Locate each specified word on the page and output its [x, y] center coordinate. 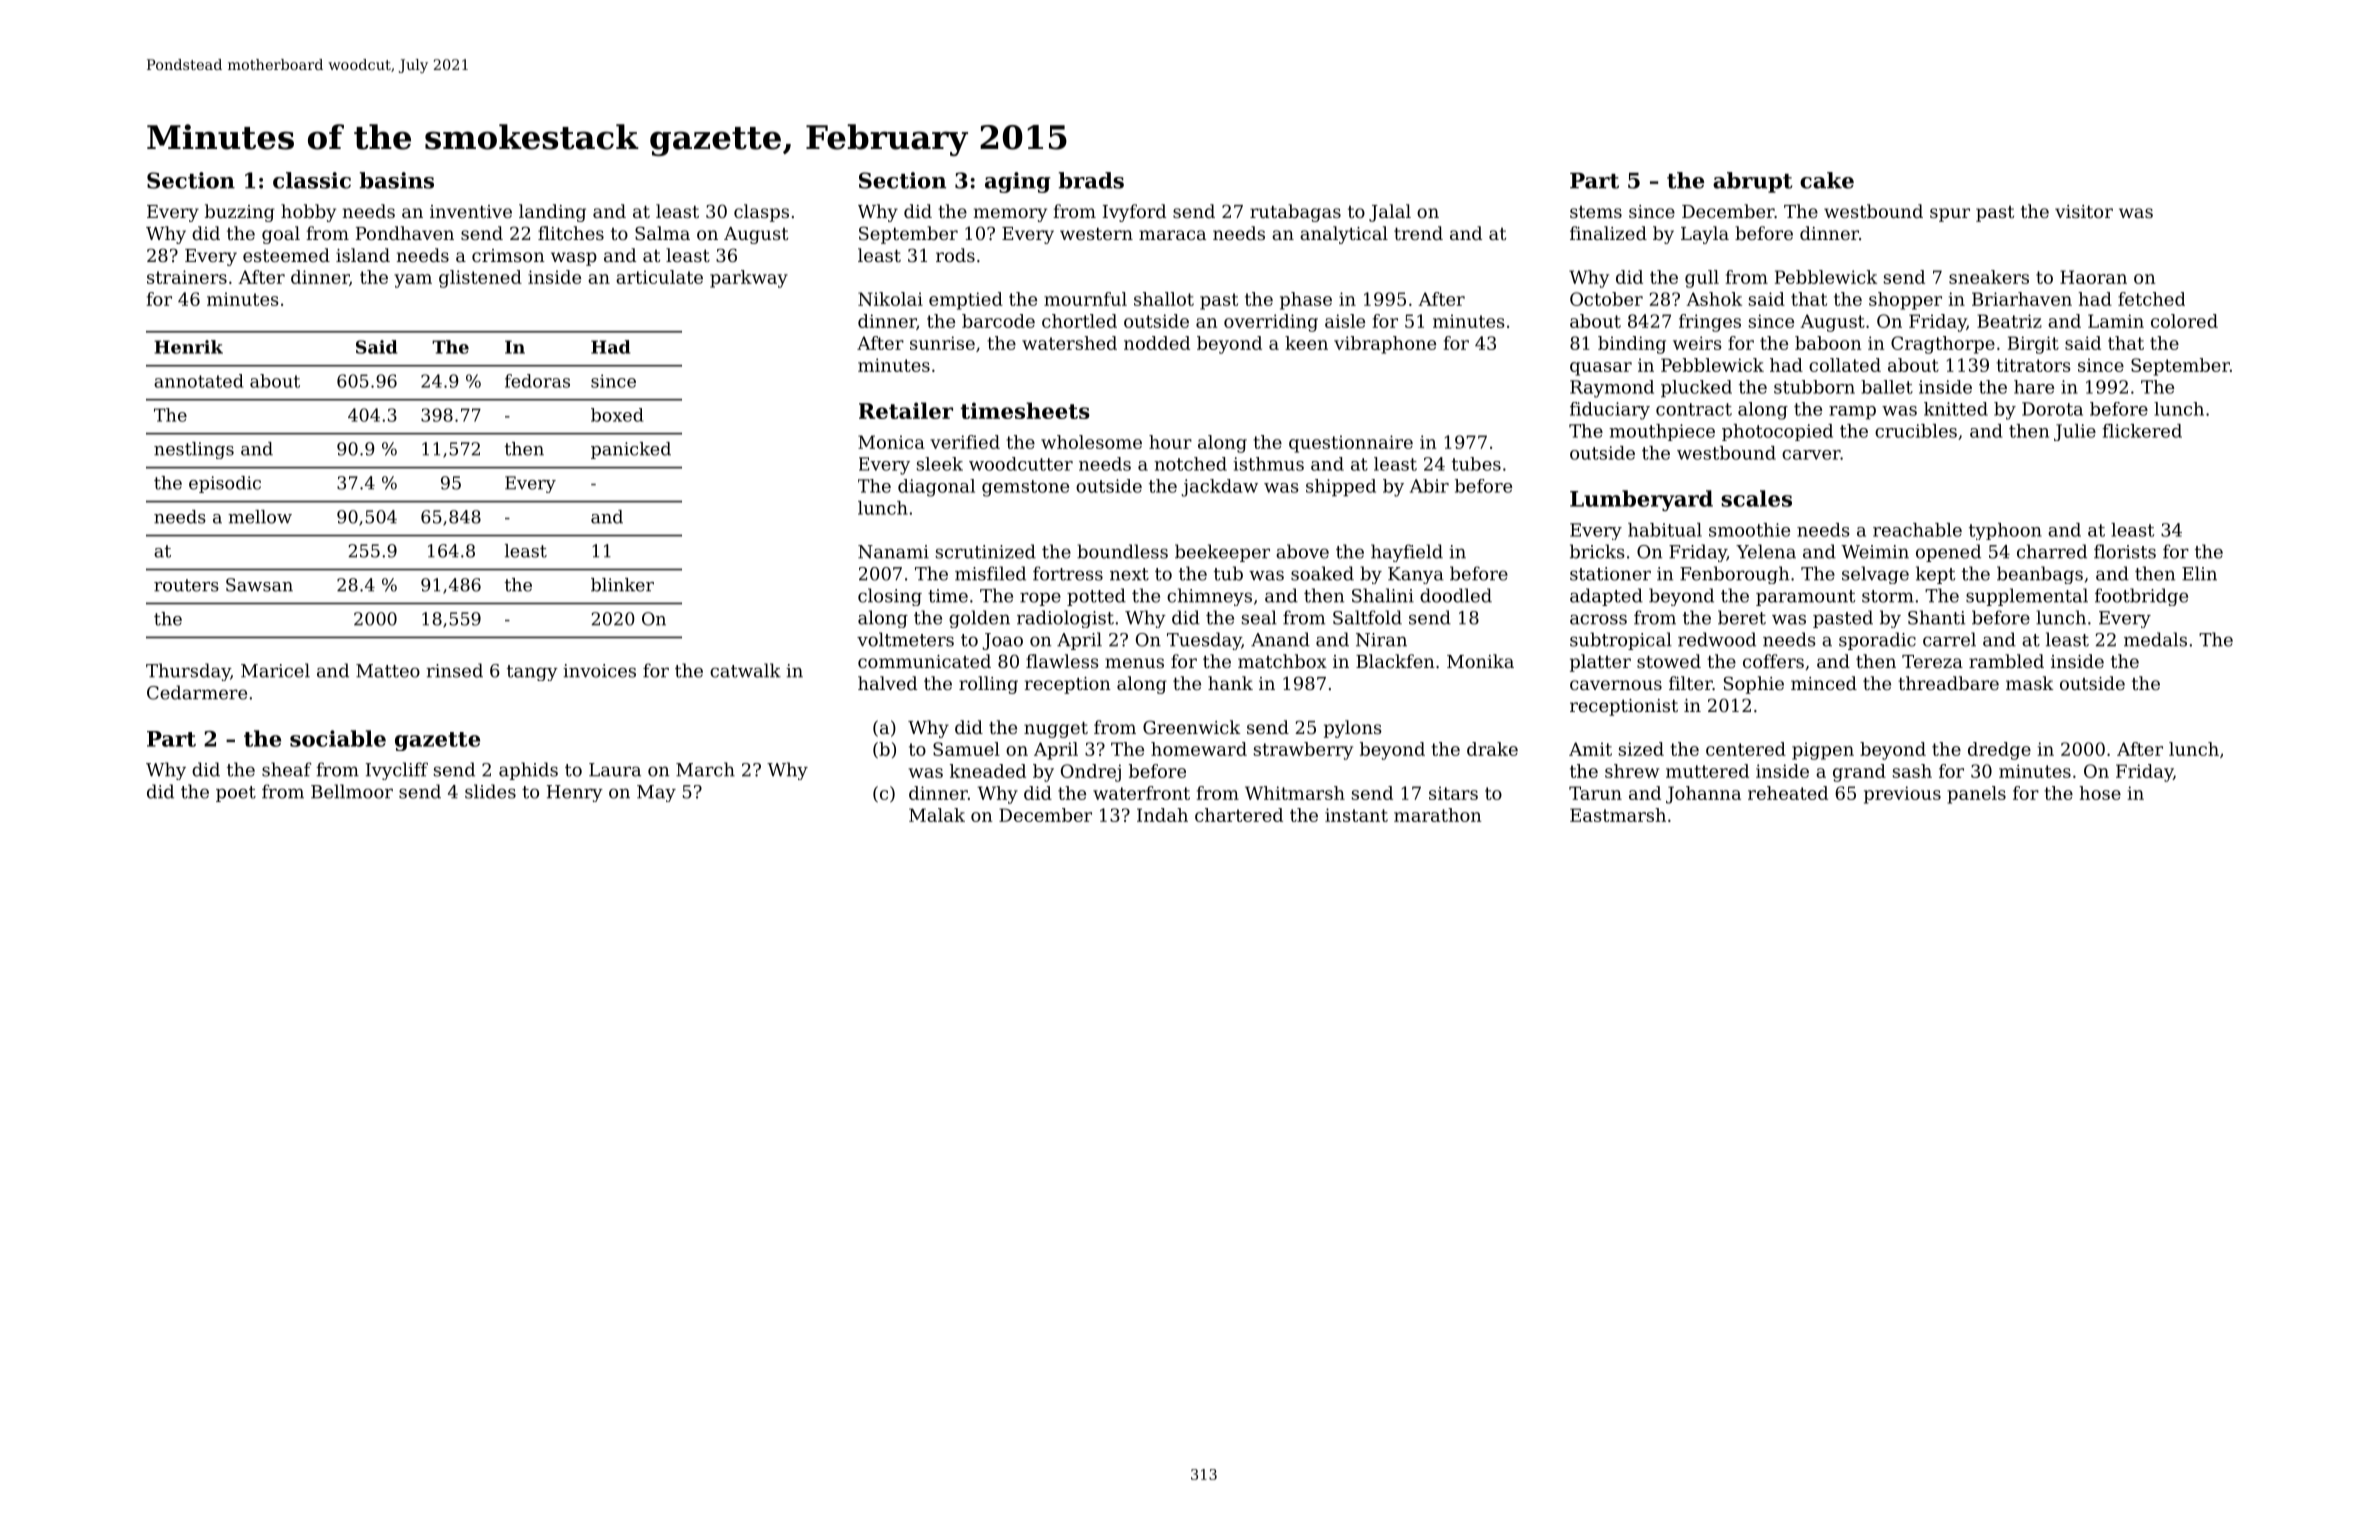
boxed [617, 415]
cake [1827, 180]
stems [1596, 212]
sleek [940, 464]
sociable [338, 738]
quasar [1601, 369]
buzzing [240, 213]
